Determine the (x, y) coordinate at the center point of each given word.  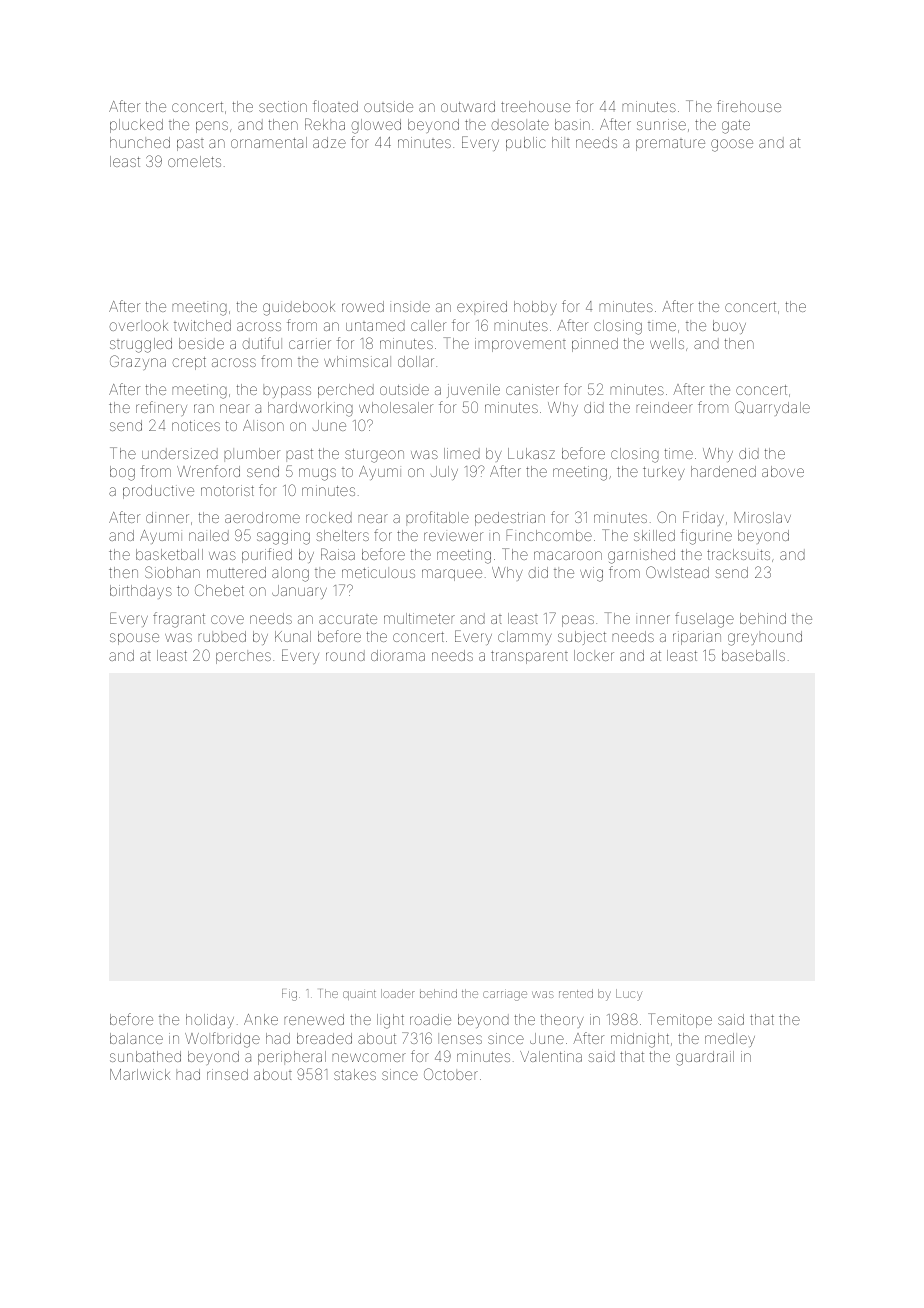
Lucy (629, 995)
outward (468, 106)
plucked (136, 126)
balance (136, 1038)
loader (398, 993)
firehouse (749, 106)
